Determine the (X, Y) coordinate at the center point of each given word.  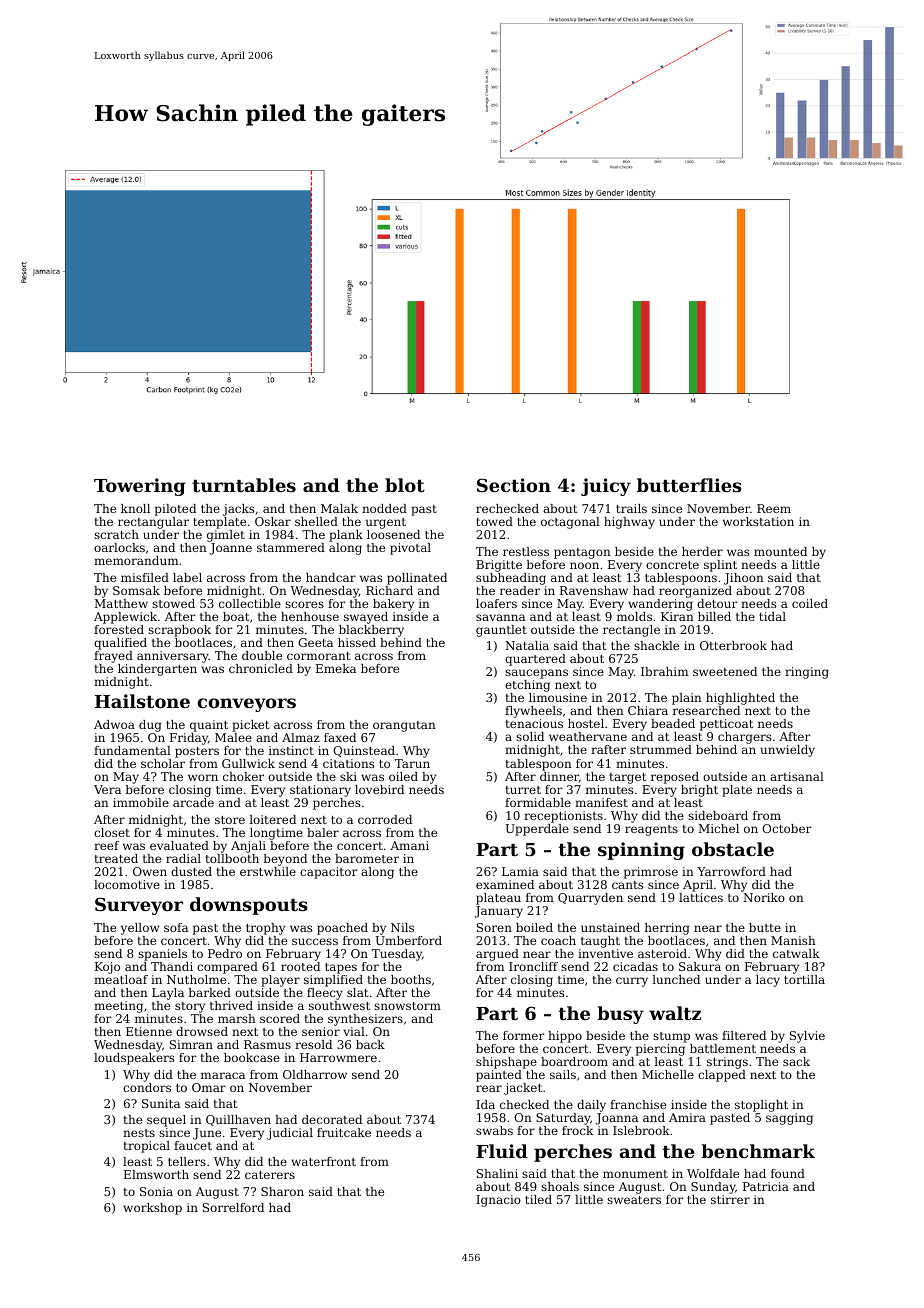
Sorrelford (233, 1207)
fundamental (132, 750)
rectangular (153, 523)
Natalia (527, 645)
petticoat (726, 725)
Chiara (648, 710)
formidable (538, 802)
